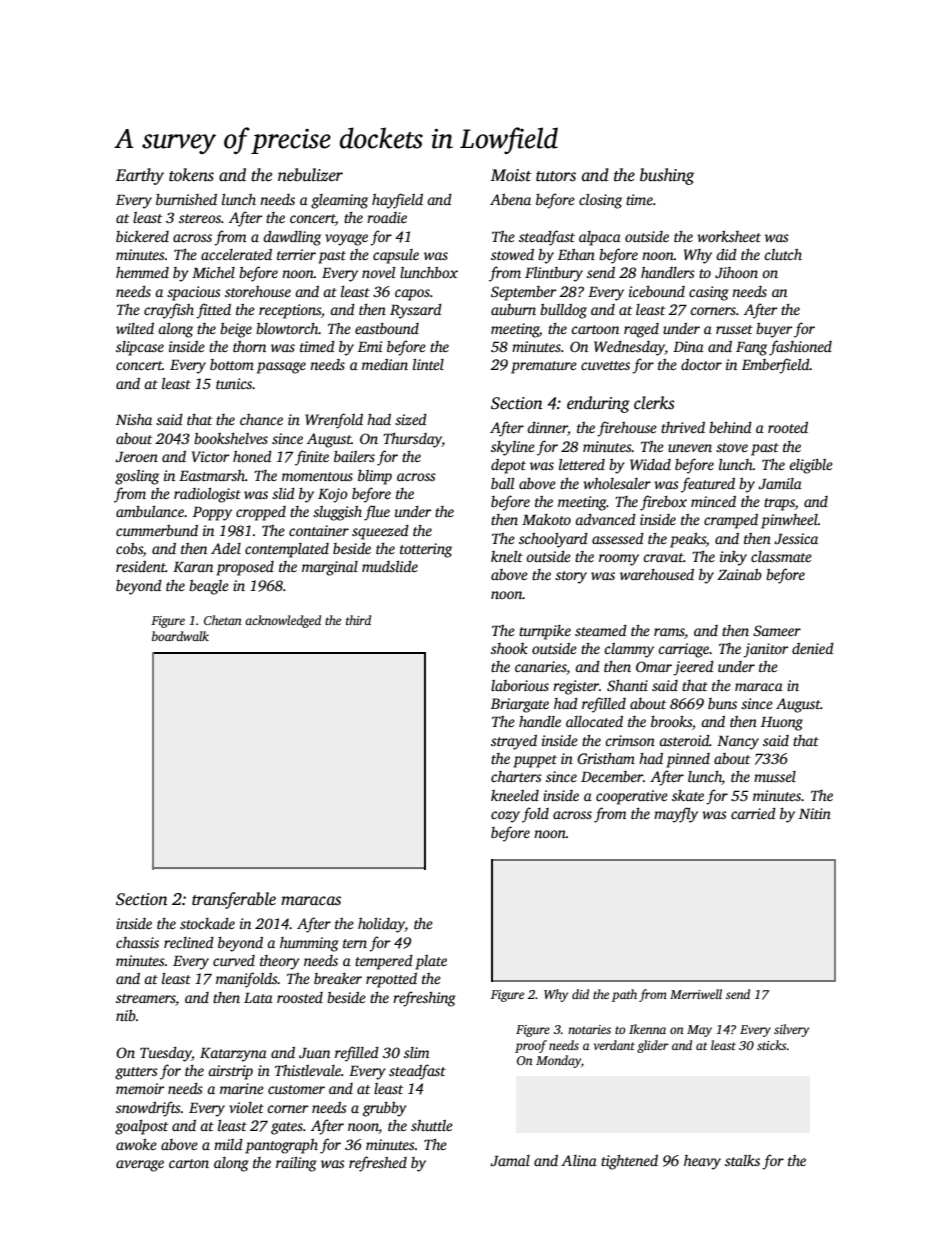 The width and height of the screenshot is (952, 1233). Describe the element at coordinates (813, 648) in the screenshot. I see `denied` at that location.
